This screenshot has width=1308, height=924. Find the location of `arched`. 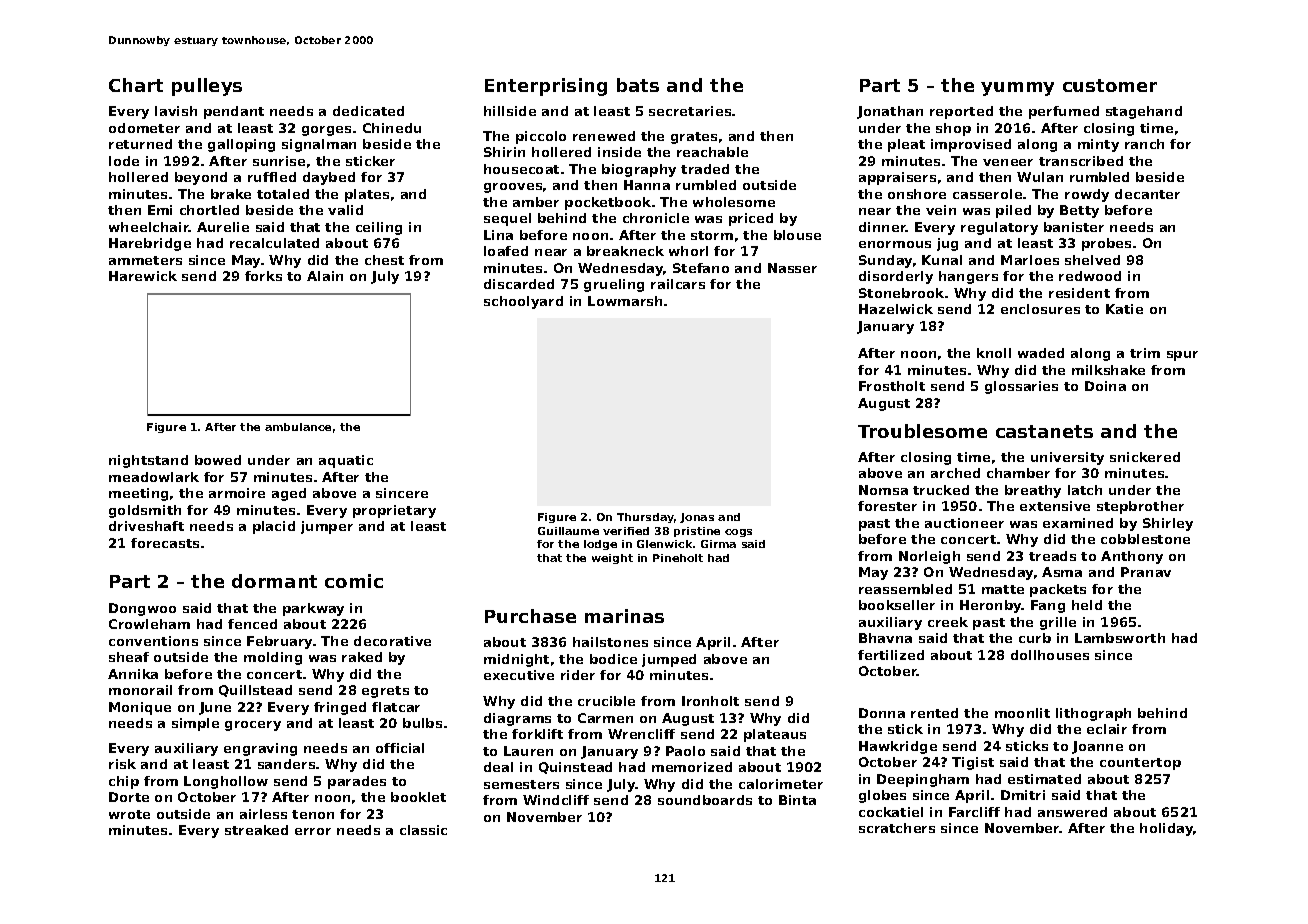

arched is located at coordinates (955, 473).
